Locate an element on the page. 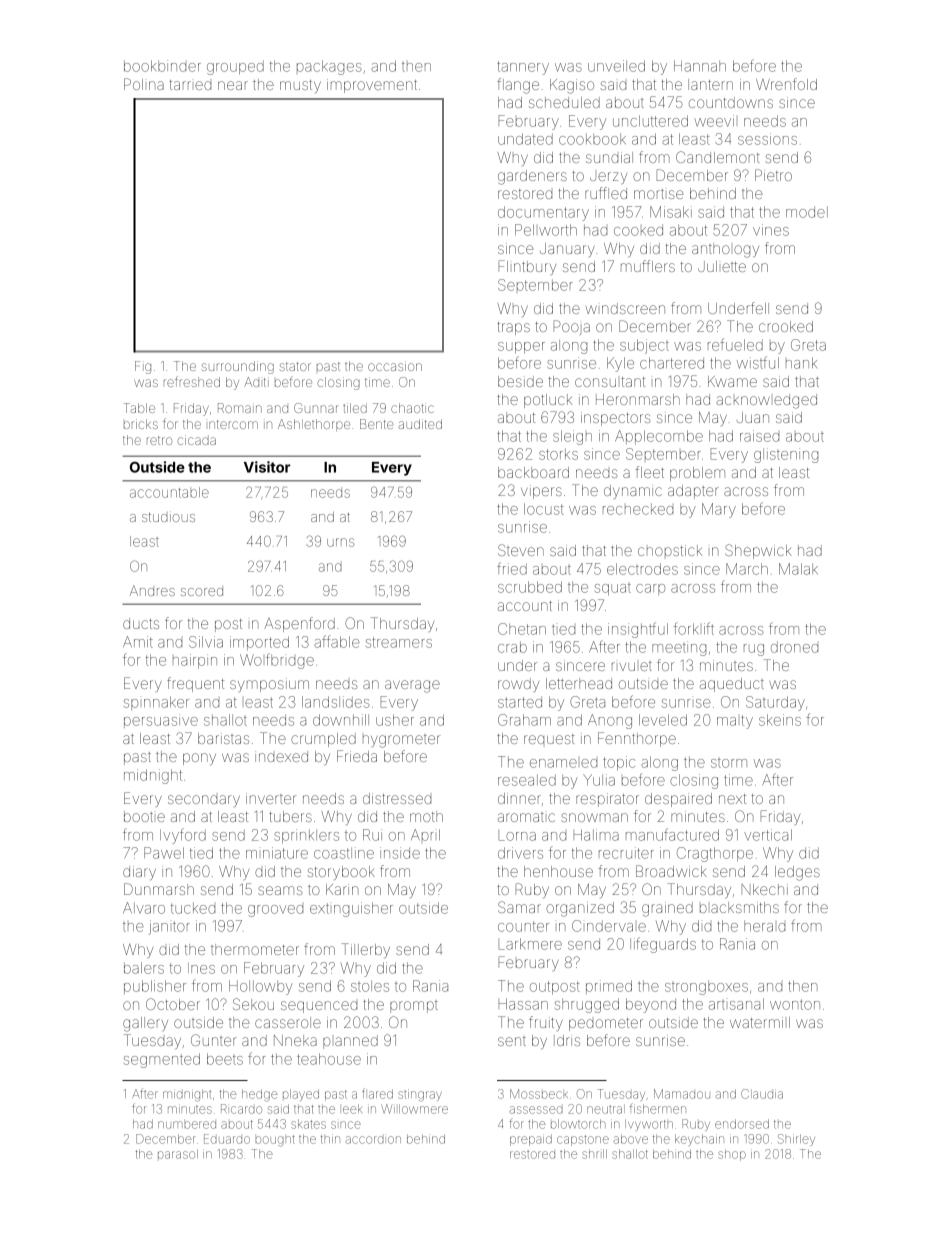 This page has height=1233, width=952. tannery is located at coordinates (523, 68).
